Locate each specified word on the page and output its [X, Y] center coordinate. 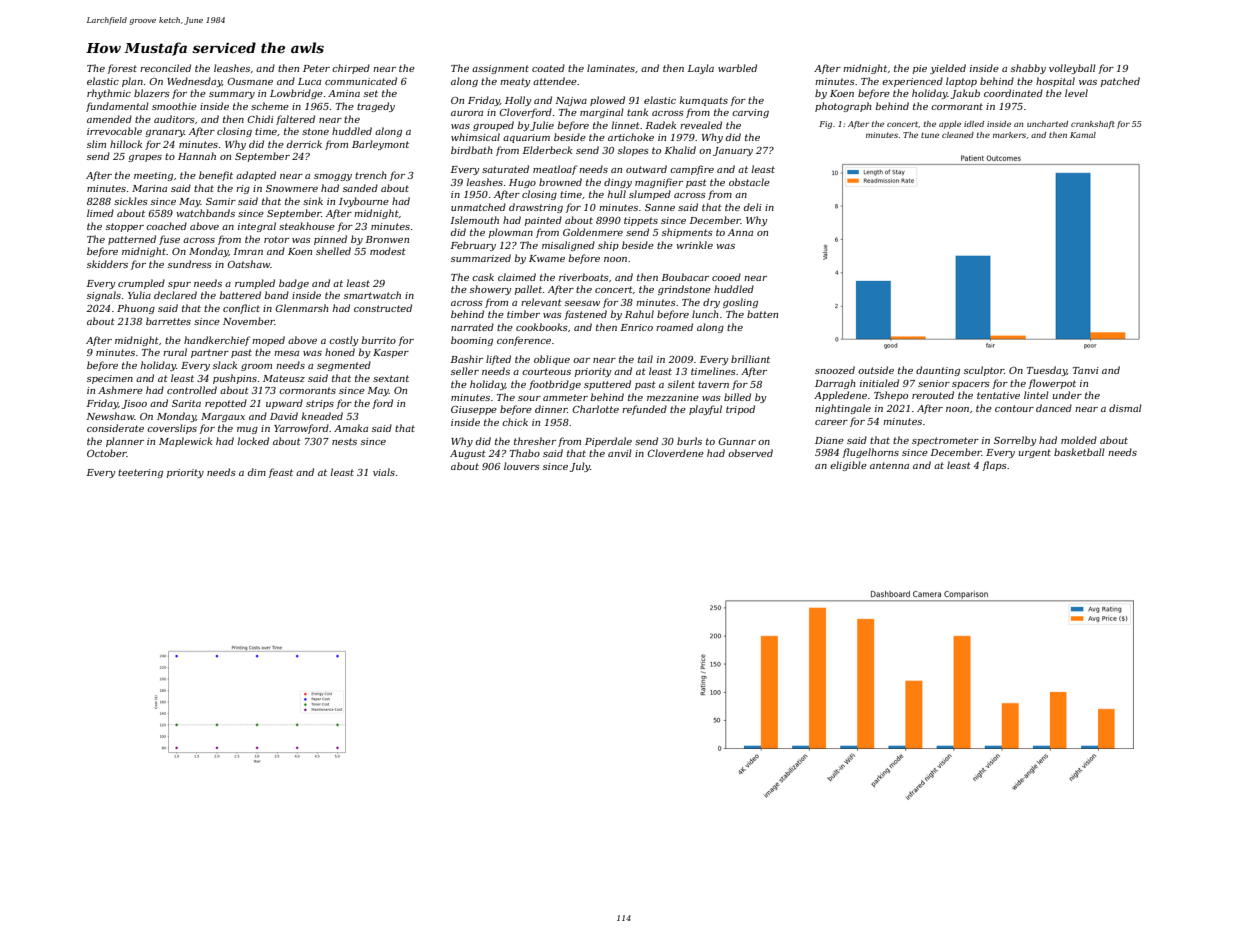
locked [253, 441]
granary [164, 133]
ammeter [565, 397]
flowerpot [1052, 384]
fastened [585, 315]
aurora [467, 113]
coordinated [1013, 93]
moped [268, 341]
